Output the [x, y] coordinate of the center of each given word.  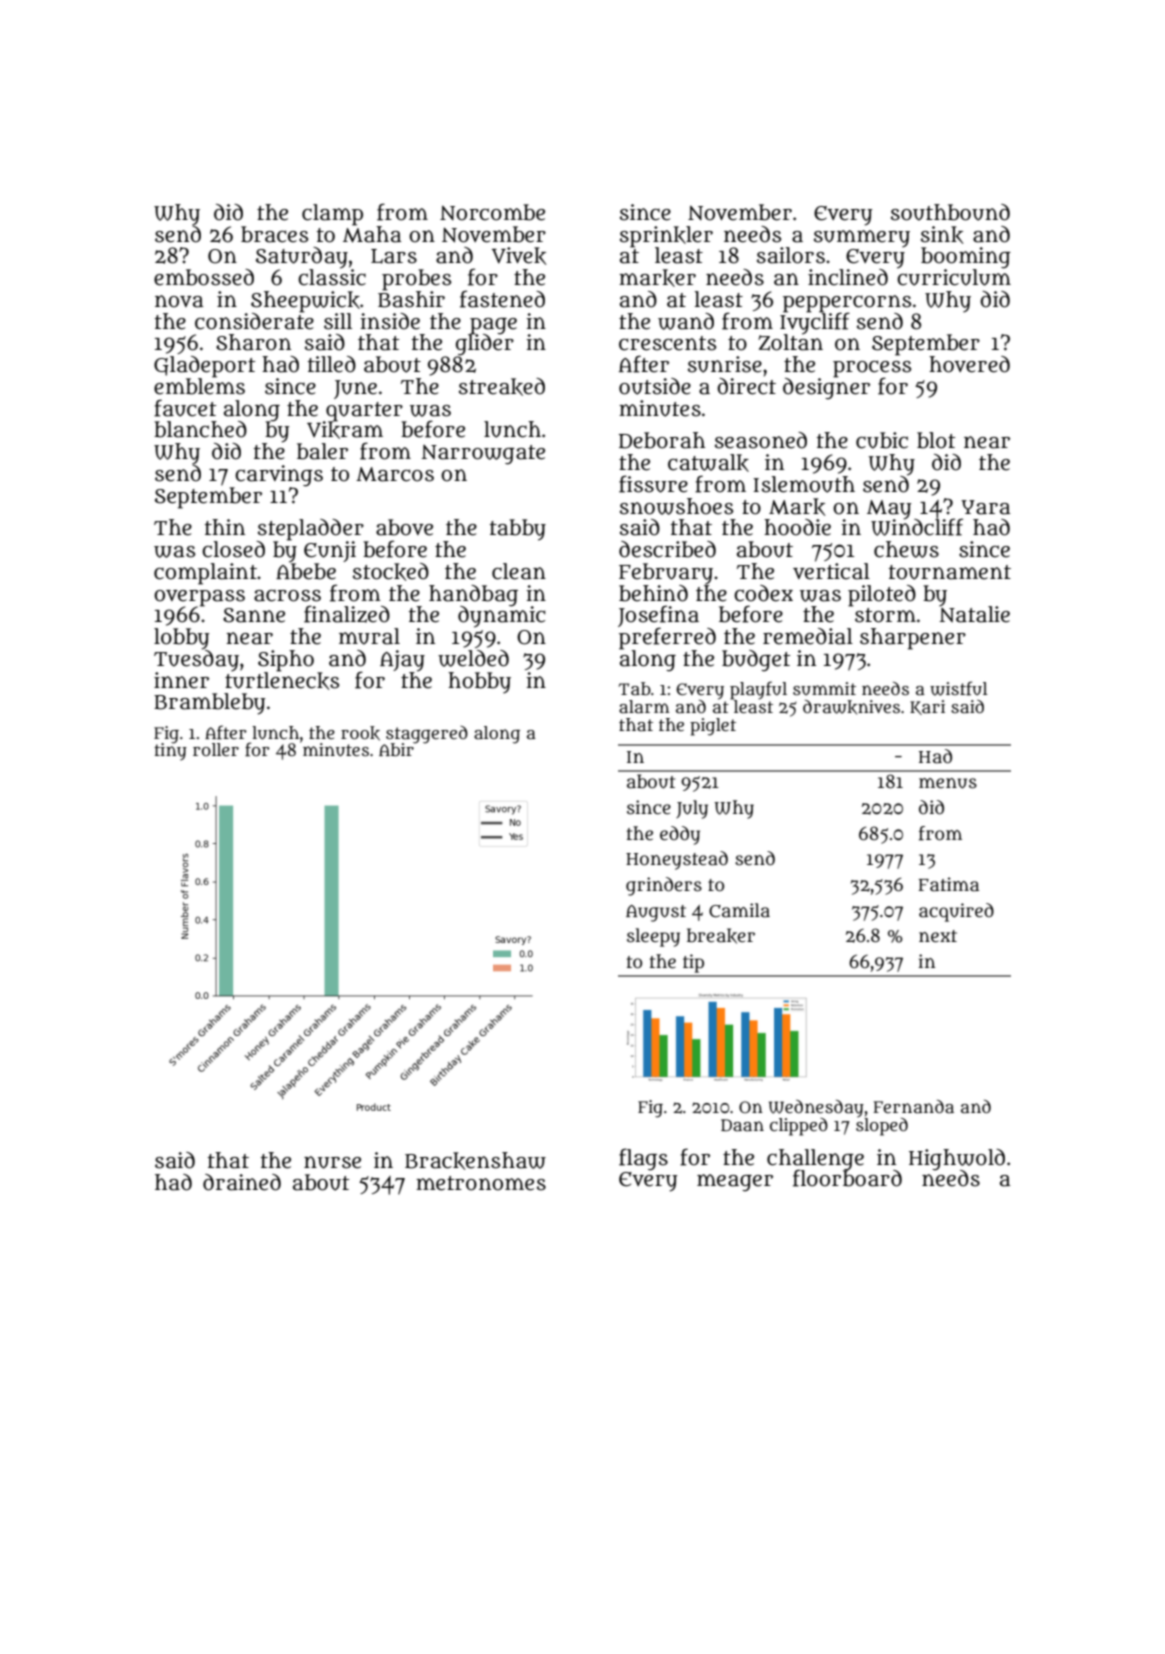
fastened [502, 299]
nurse [332, 1162]
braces [274, 234]
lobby [181, 638]
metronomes [481, 1183]
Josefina [658, 616]
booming [966, 258]
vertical [831, 571]
